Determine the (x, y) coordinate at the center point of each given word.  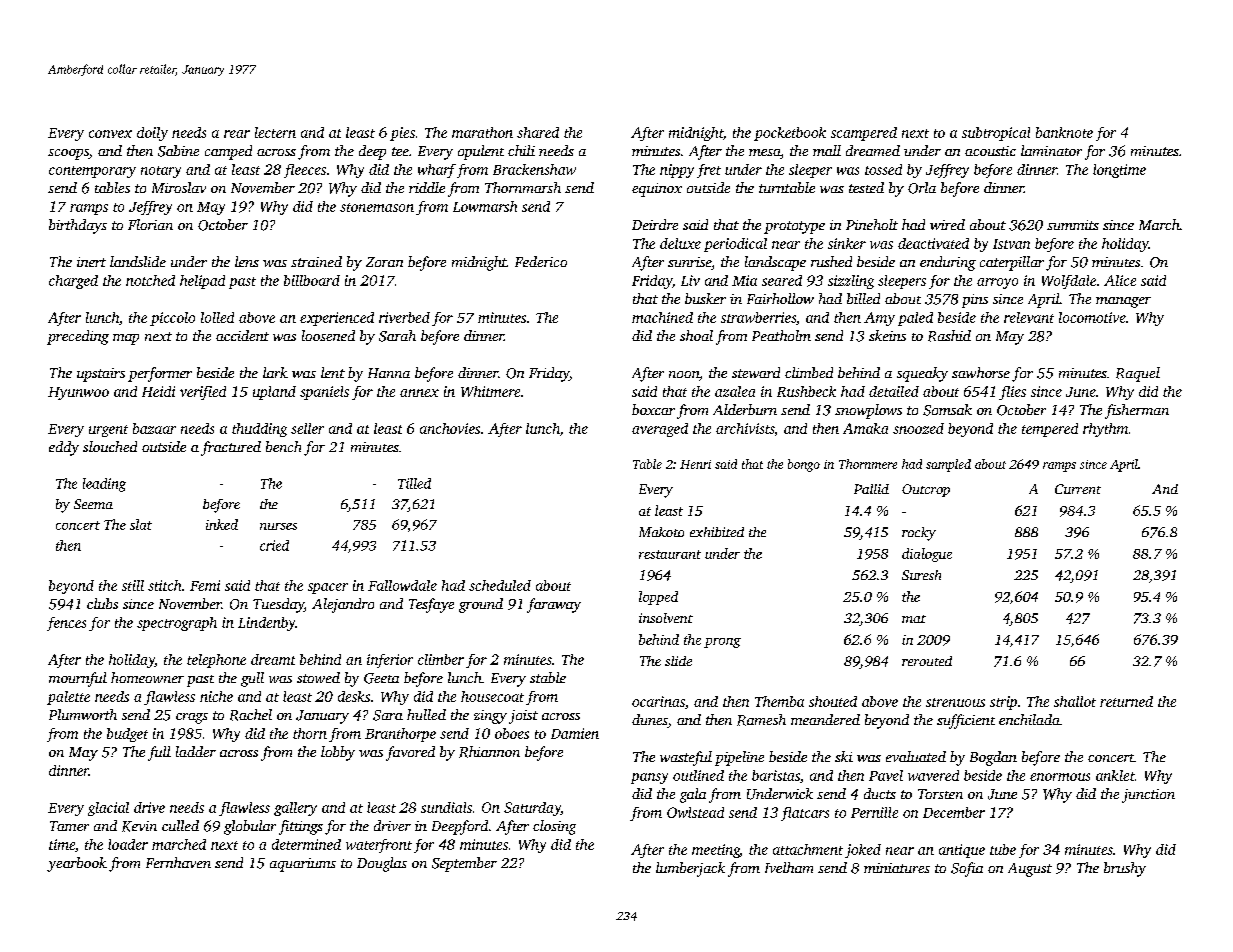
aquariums (303, 865)
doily (152, 134)
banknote (1064, 132)
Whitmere (490, 391)
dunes (650, 721)
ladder (196, 751)
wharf (437, 171)
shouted (833, 701)
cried (274, 545)
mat (914, 619)
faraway (554, 605)
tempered (1050, 430)
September (464, 864)
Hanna (389, 373)
